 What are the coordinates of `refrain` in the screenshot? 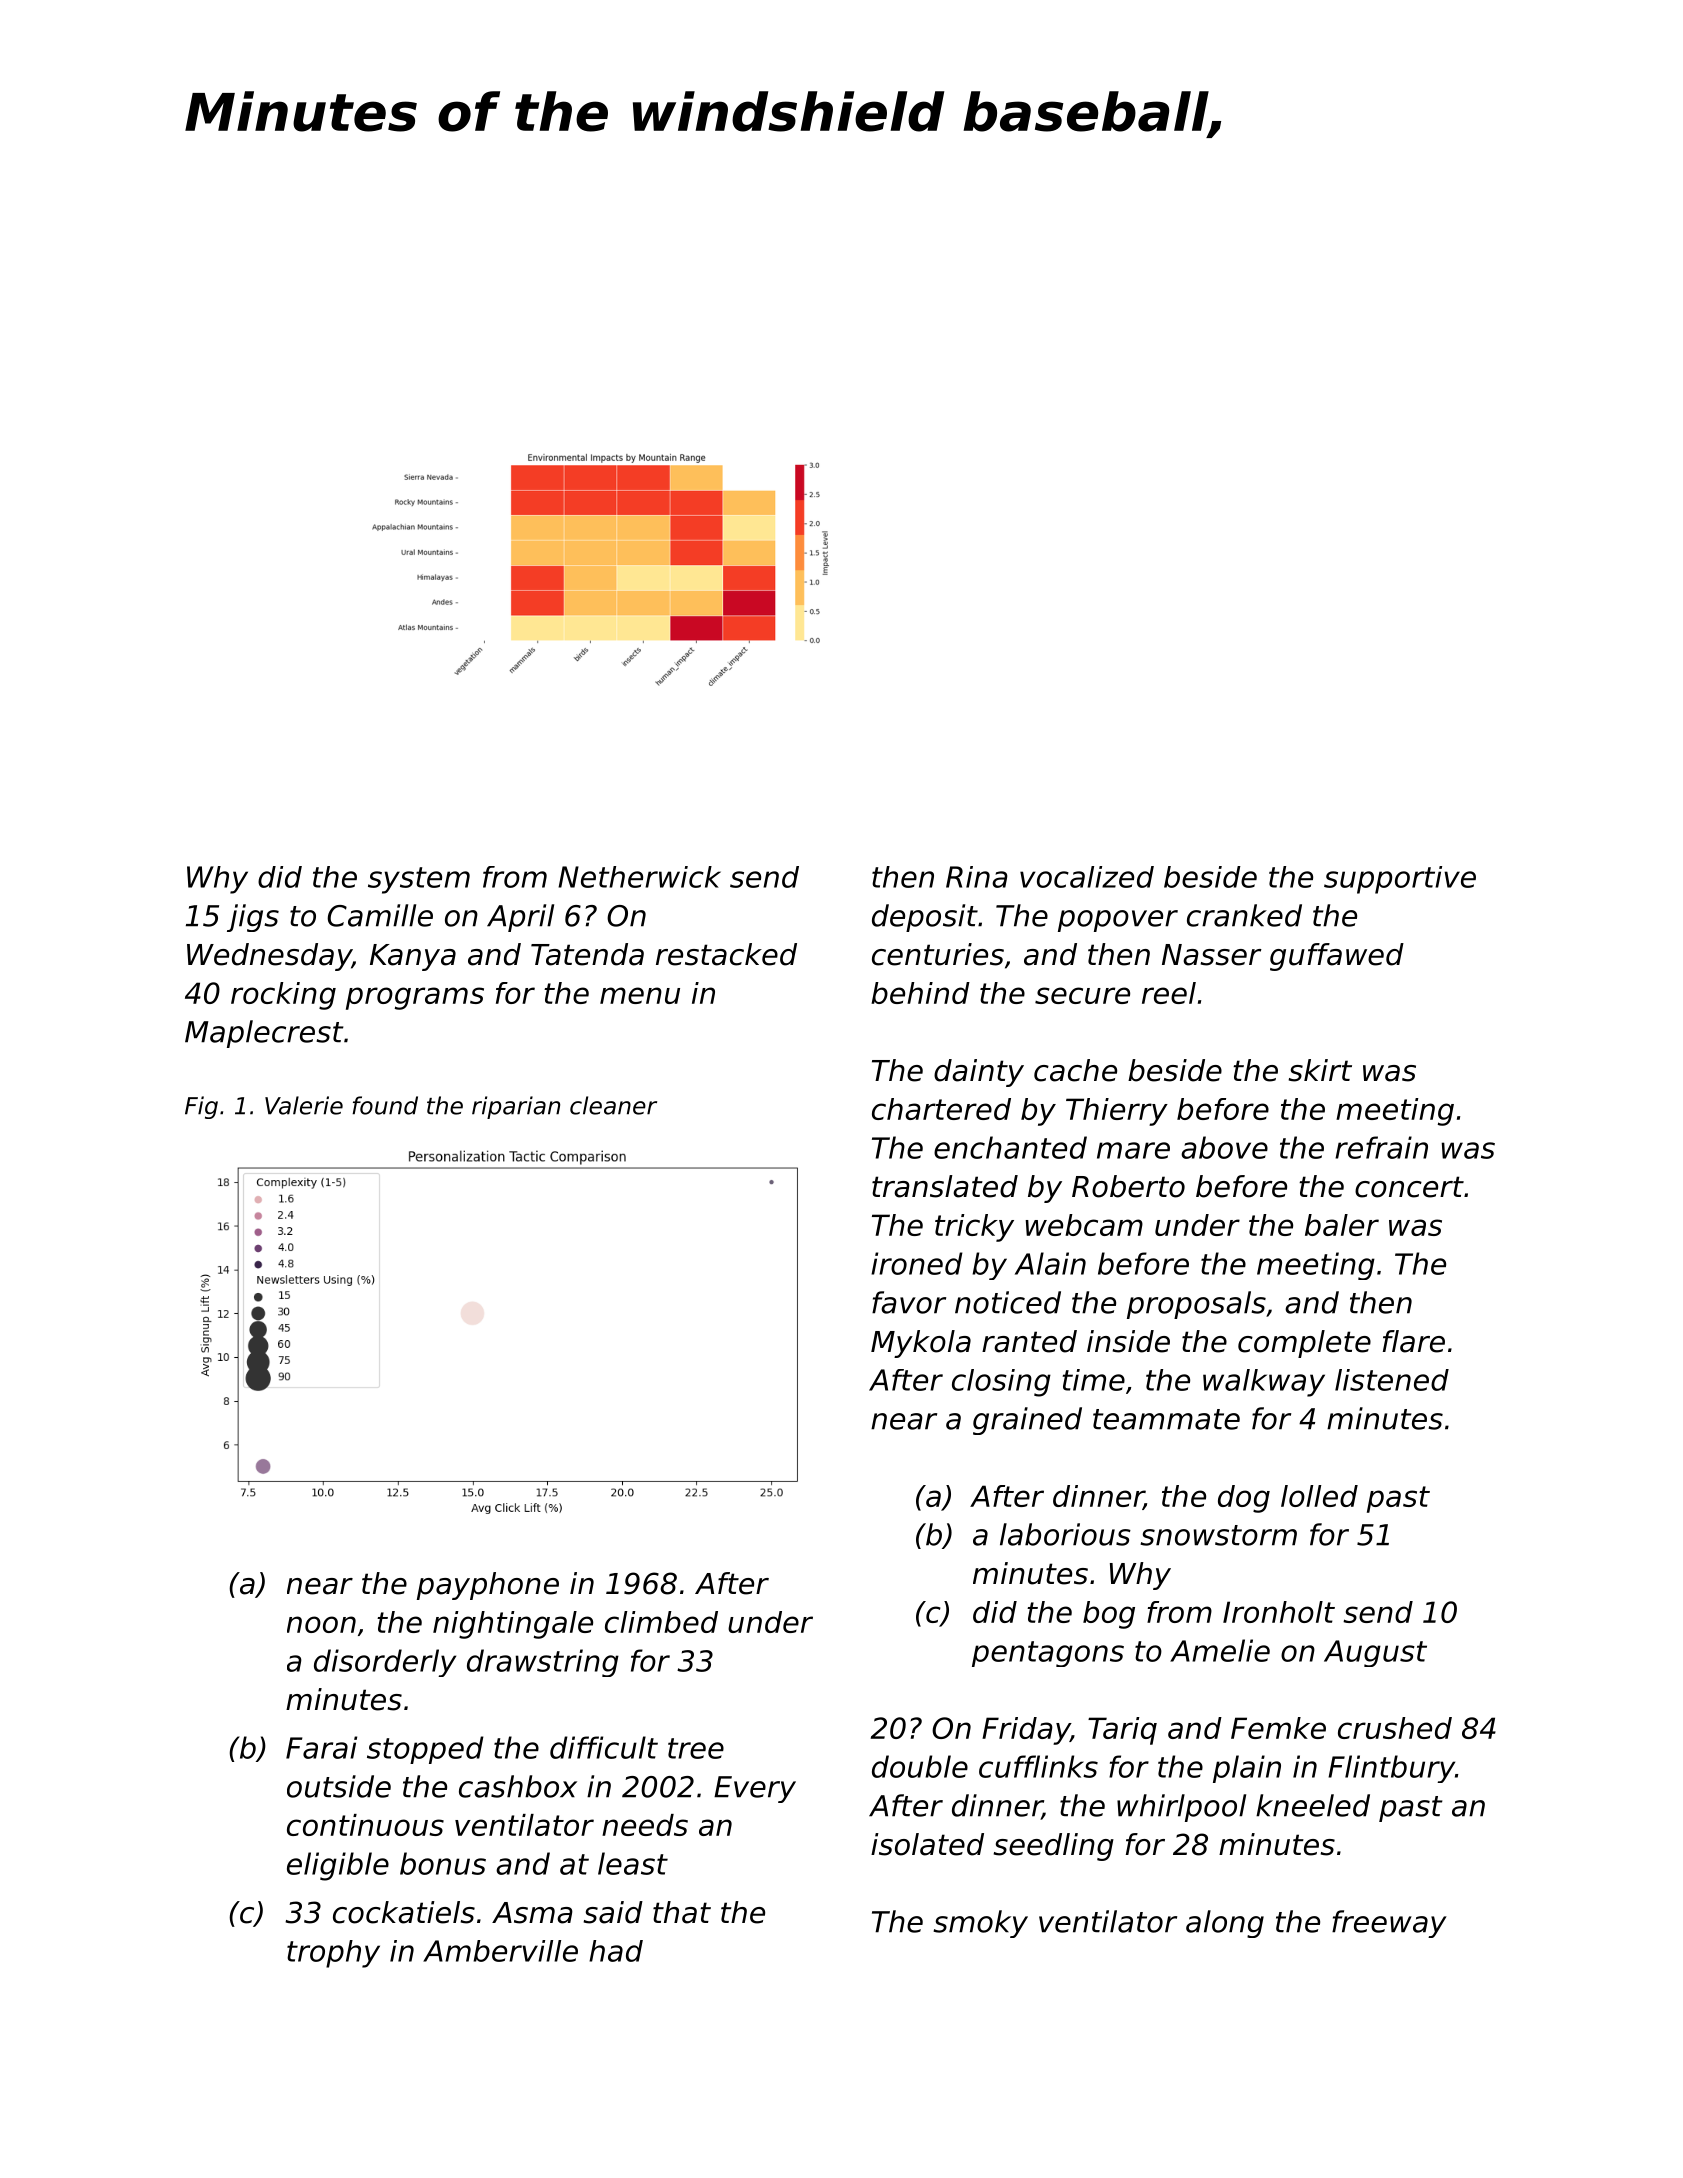 It's located at (1381, 1147).
